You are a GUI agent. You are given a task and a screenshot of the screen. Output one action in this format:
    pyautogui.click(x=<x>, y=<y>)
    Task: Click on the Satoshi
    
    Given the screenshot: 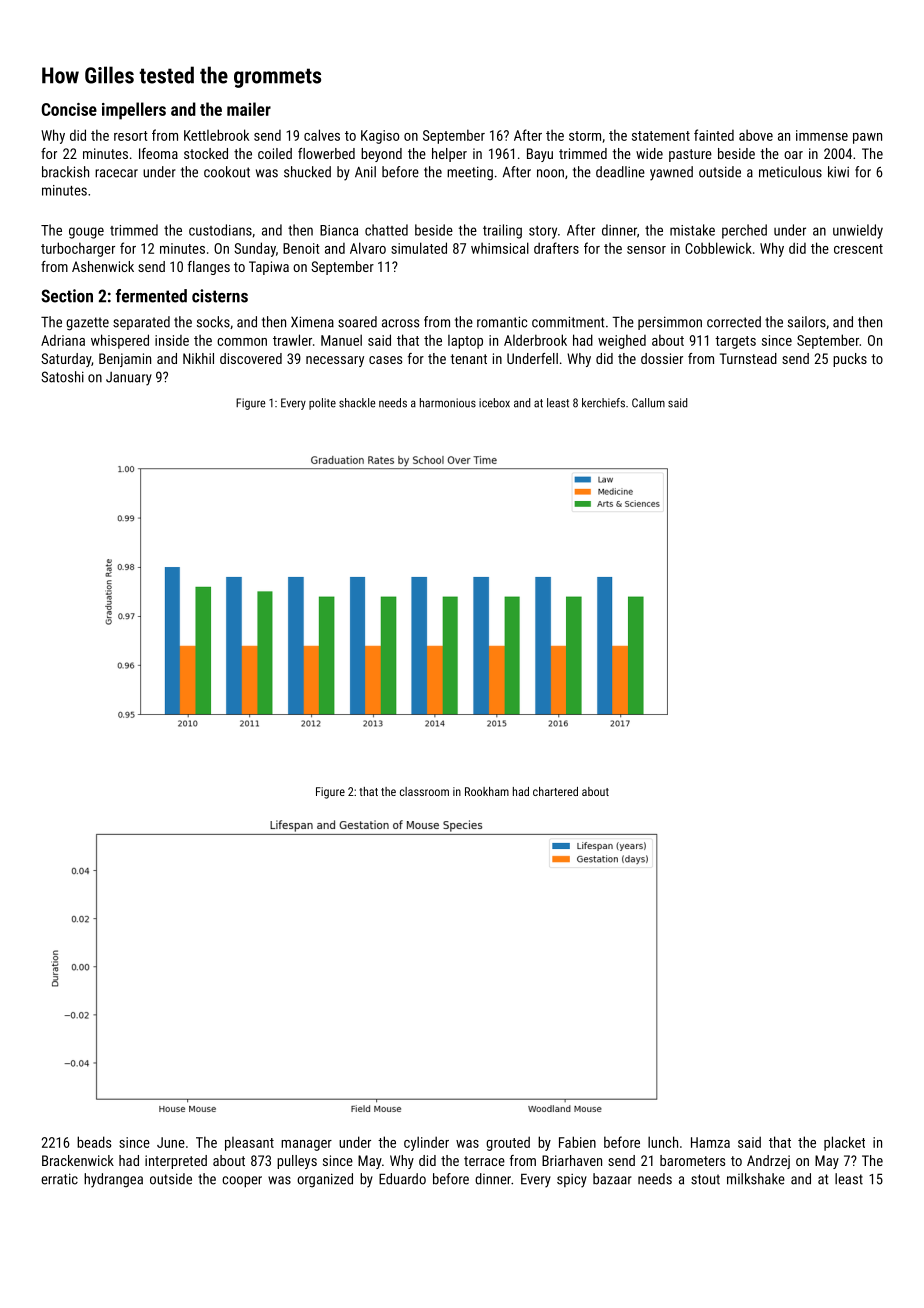 What is the action you would take?
    pyautogui.click(x=62, y=377)
